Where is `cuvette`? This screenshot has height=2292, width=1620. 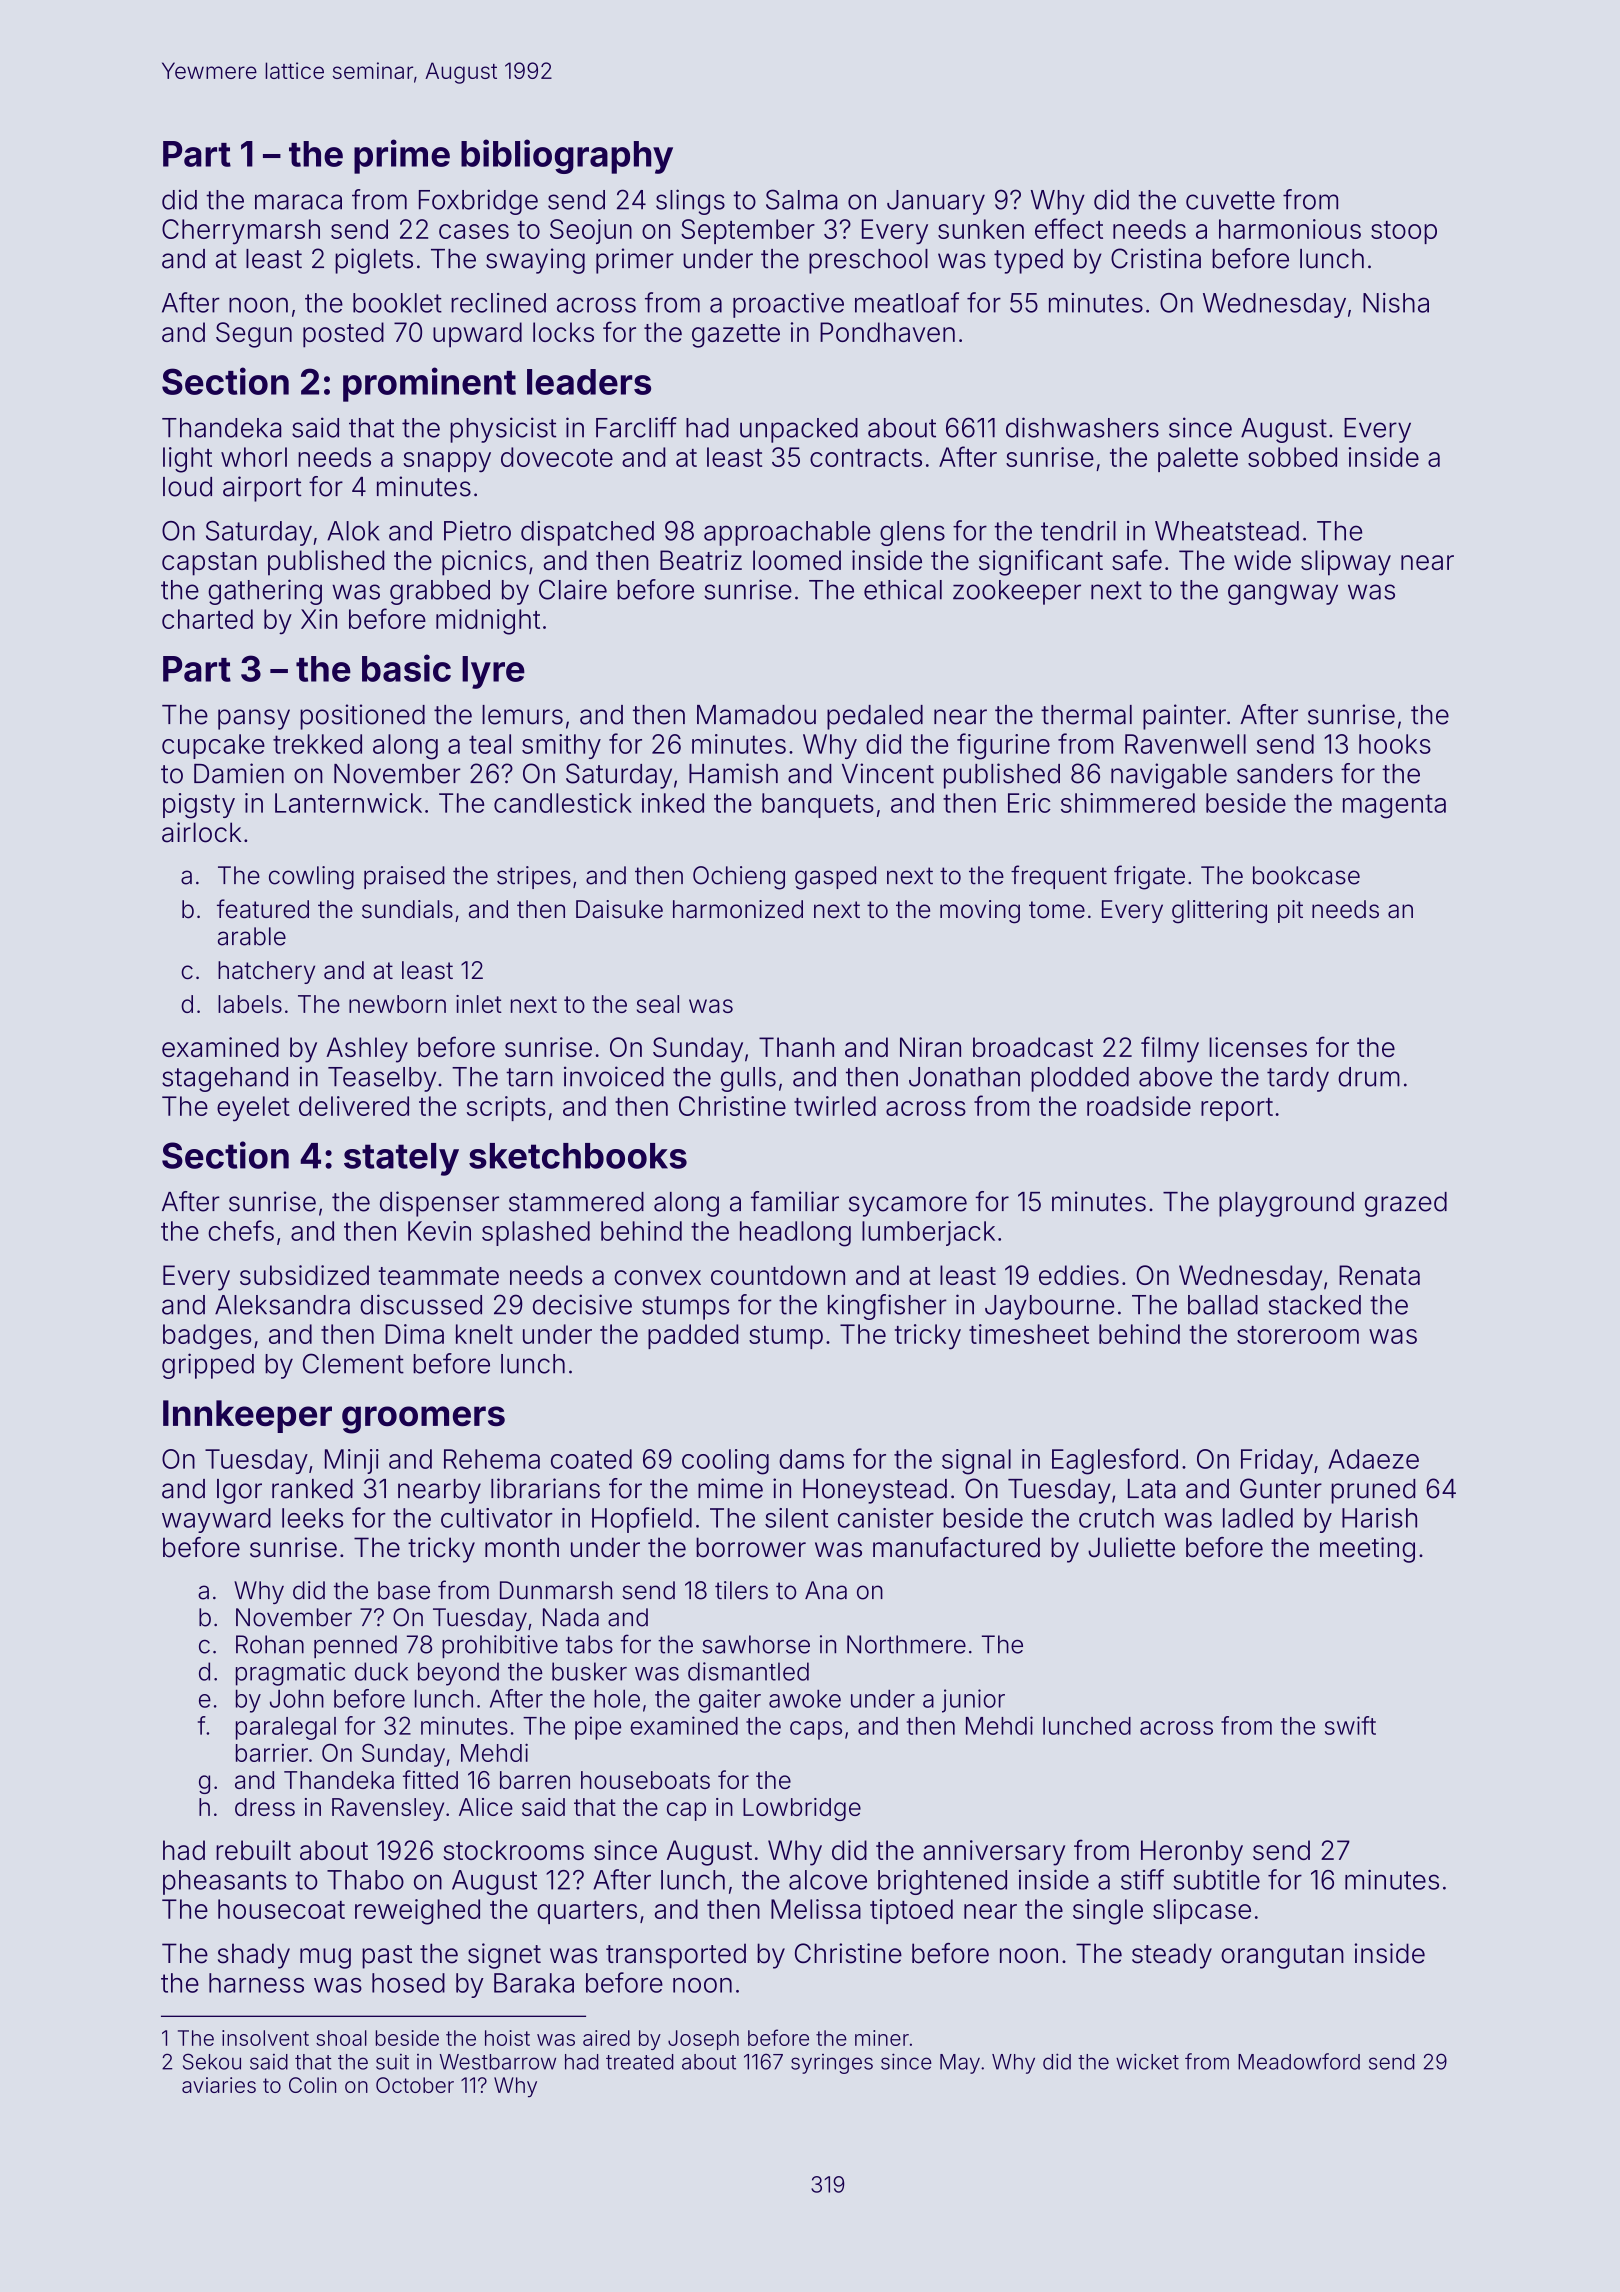
cuvette is located at coordinates (1230, 200).
